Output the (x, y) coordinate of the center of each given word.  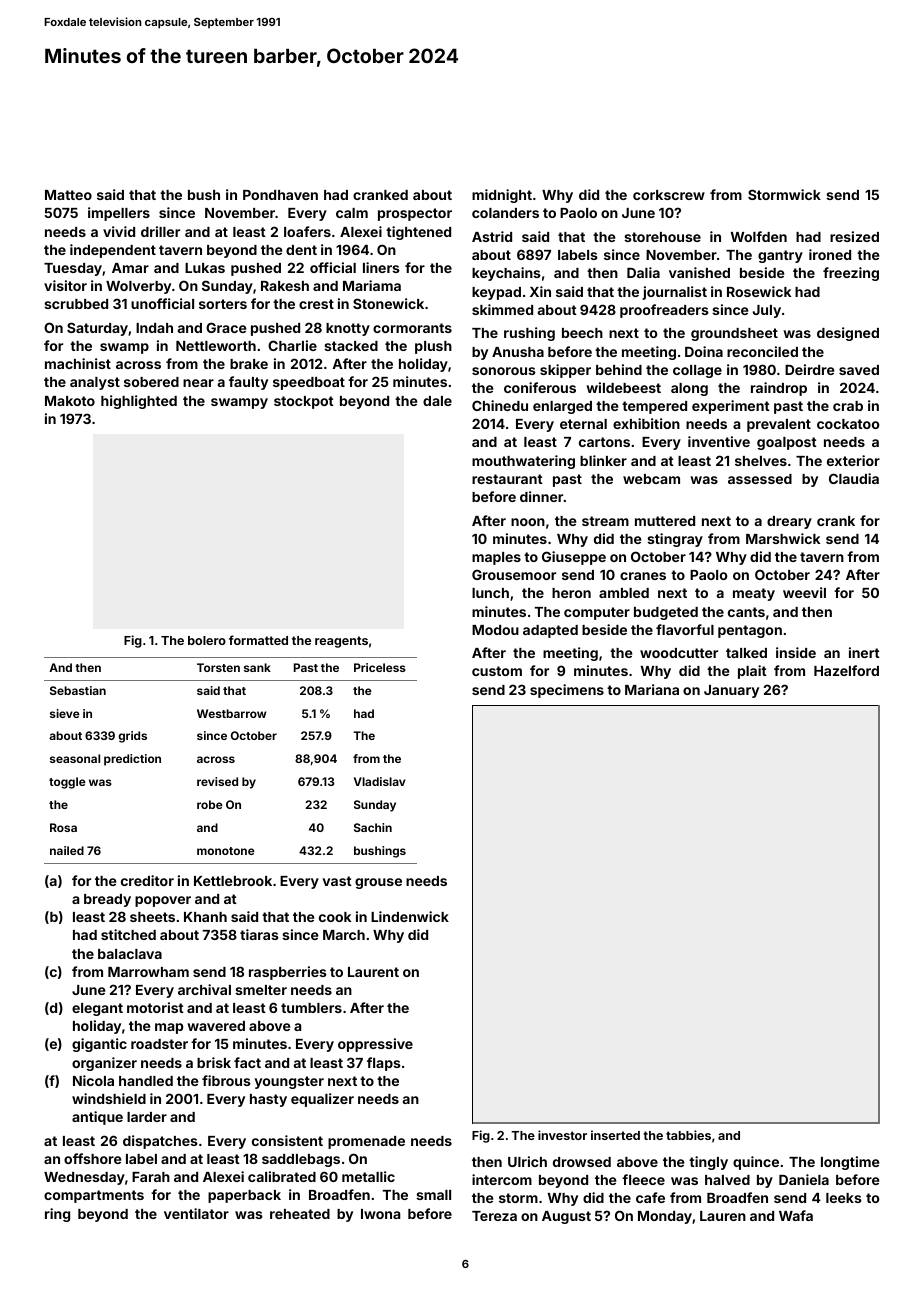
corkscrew (669, 195)
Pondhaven (280, 195)
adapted (550, 631)
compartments (94, 1196)
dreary (789, 522)
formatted (258, 640)
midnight (502, 196)
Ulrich (527, 1161)
